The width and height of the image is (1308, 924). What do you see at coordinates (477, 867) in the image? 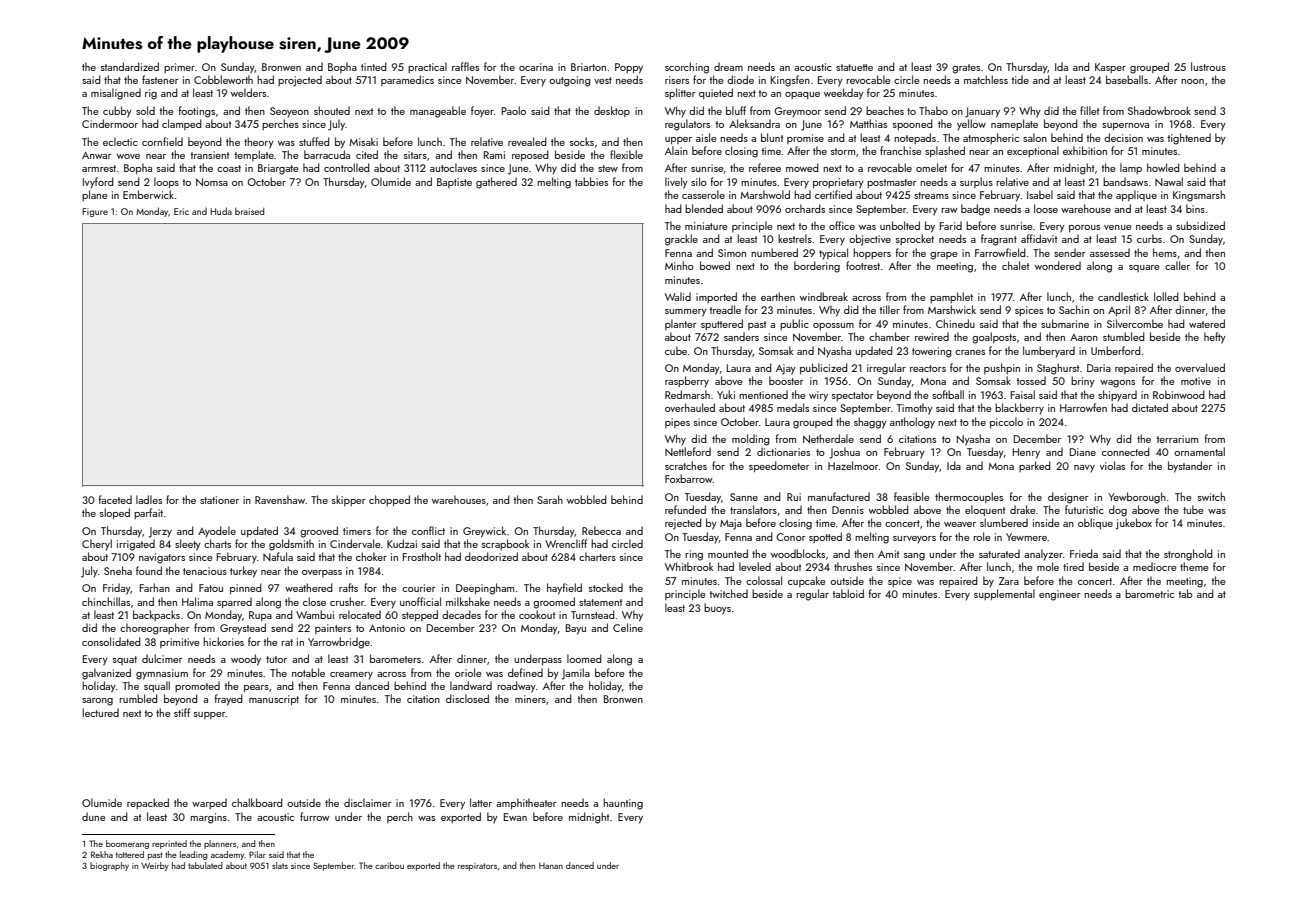
I see `respirators` at bounding box center [477, 867].
